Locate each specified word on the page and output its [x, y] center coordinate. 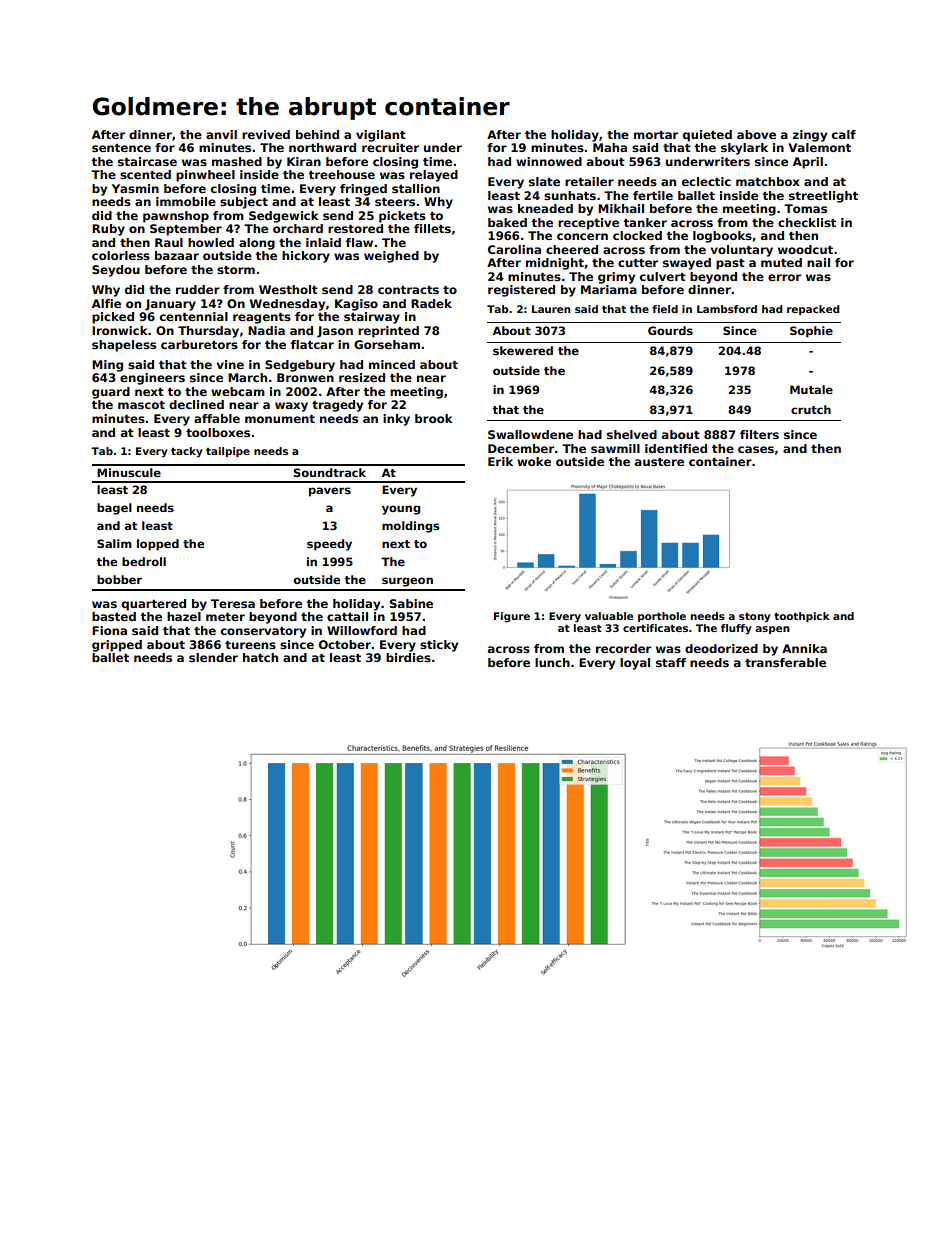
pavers [330, 492]
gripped [117, 646]
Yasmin [135, 188]
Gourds [670, 330]
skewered [523, 350]
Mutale [811, 389]
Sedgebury [300, 366]
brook [434, 418]
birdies [408, 657]
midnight [555, 264]
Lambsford [727, 309]
